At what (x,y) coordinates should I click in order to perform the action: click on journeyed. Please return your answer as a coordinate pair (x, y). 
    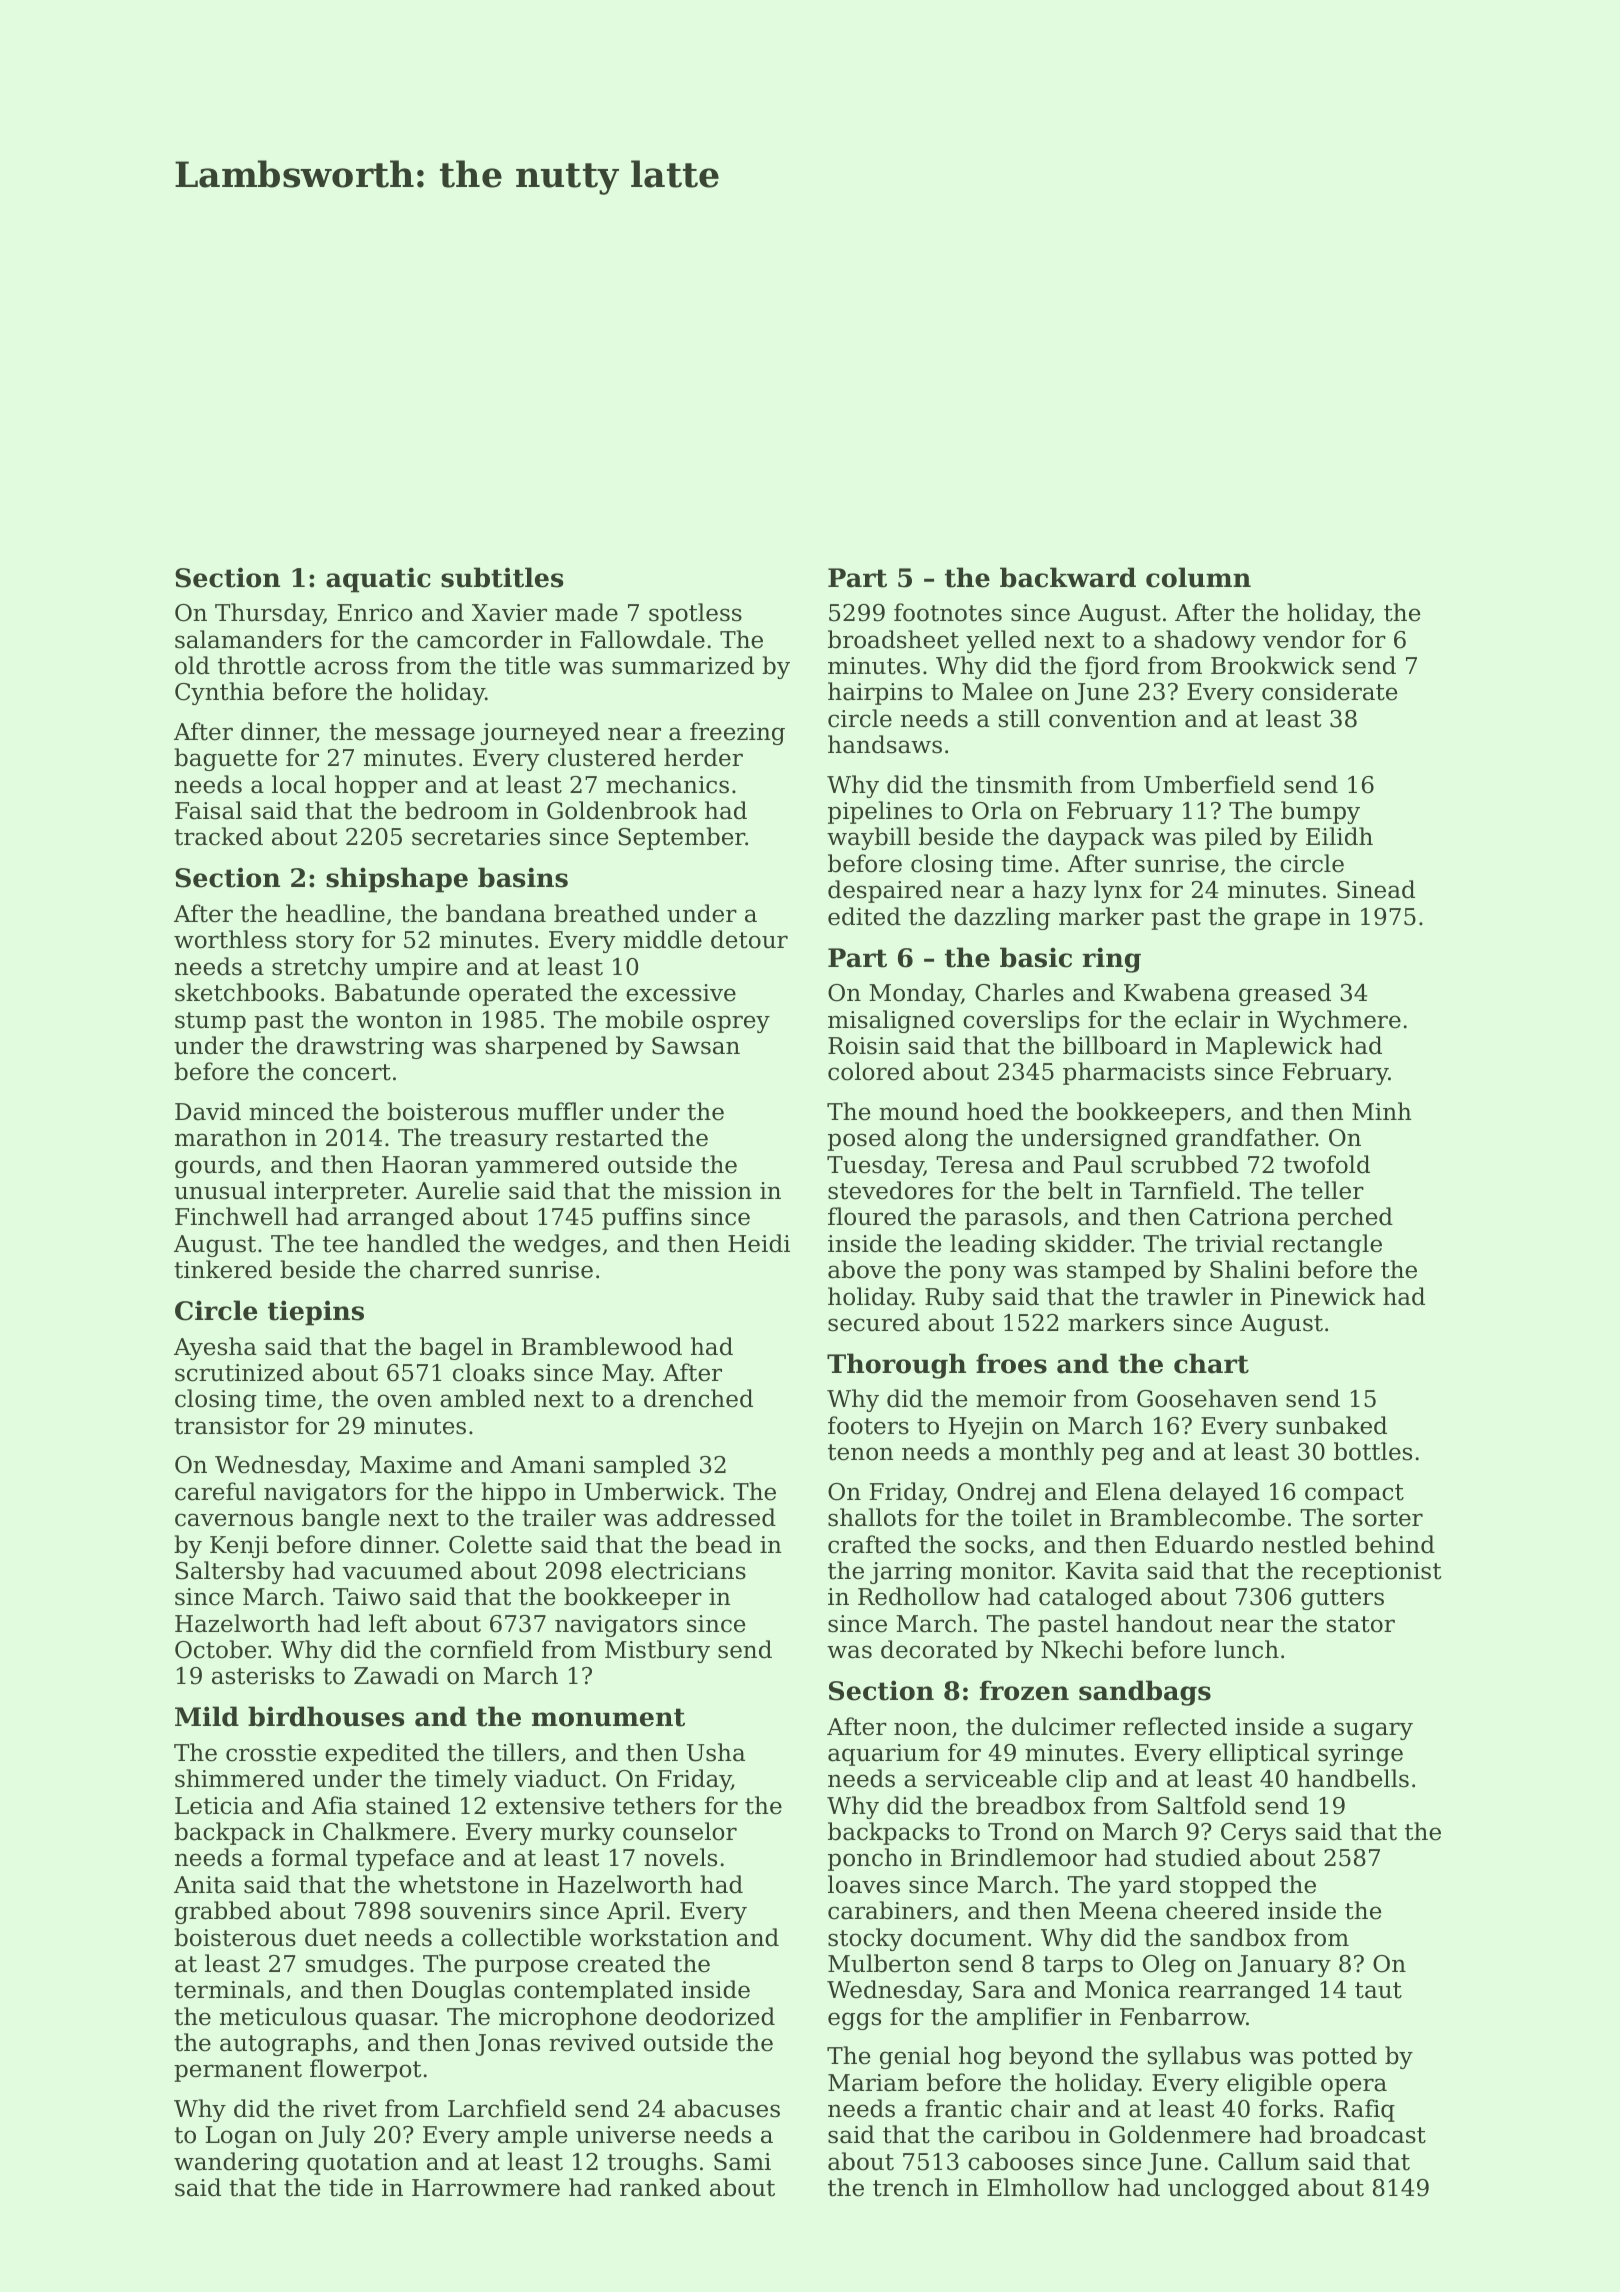
    Looking at the image, I should click on (540, 733).
